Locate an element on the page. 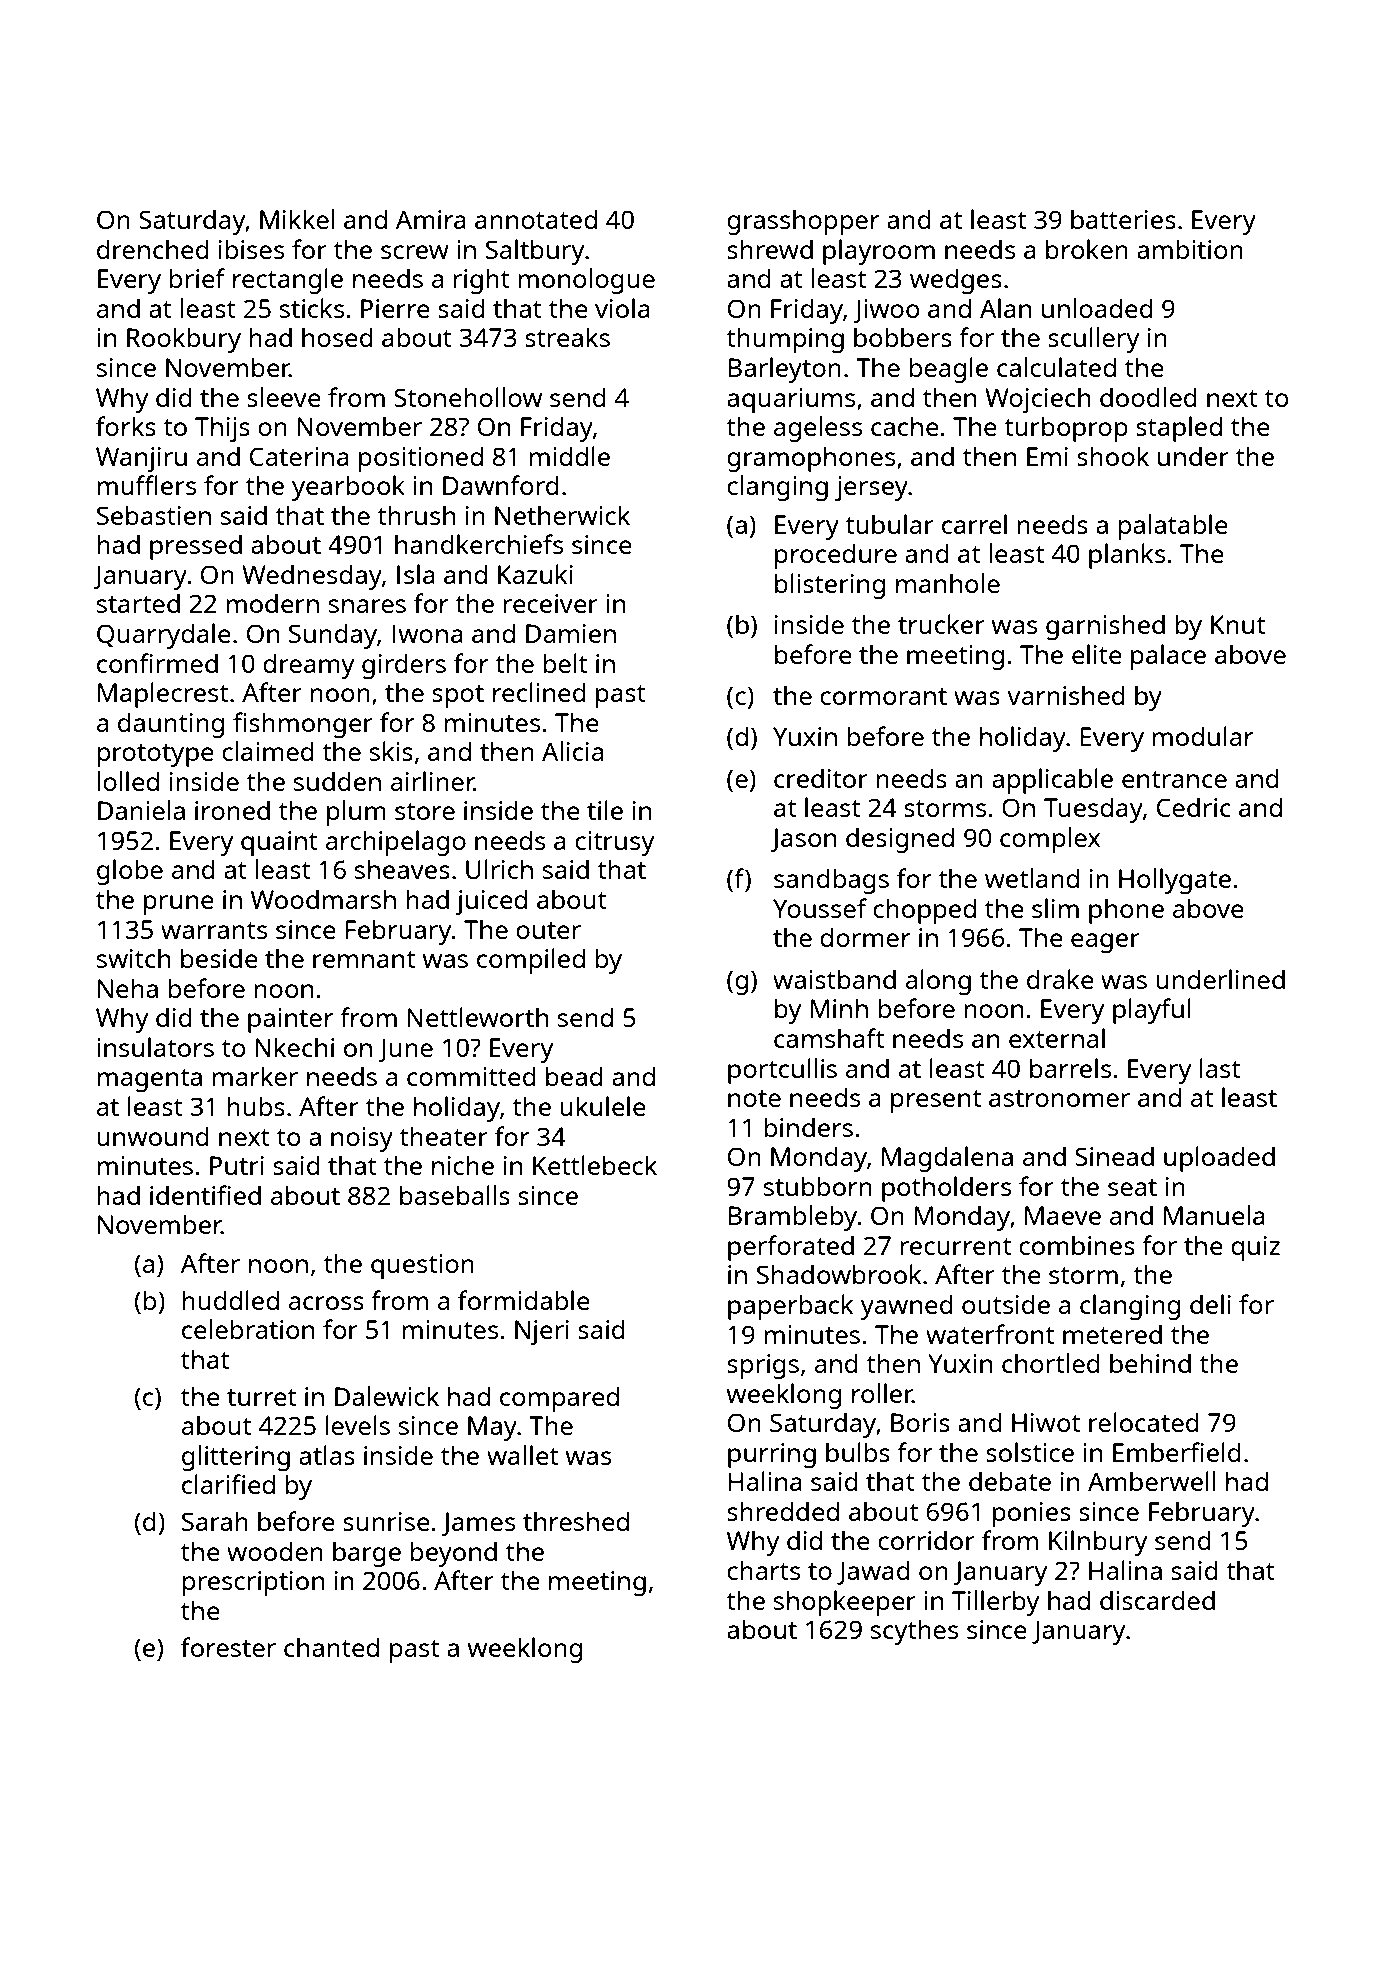 The width and height of the document is (1386, 1969). slim is located at coordinates (1055, 908).
